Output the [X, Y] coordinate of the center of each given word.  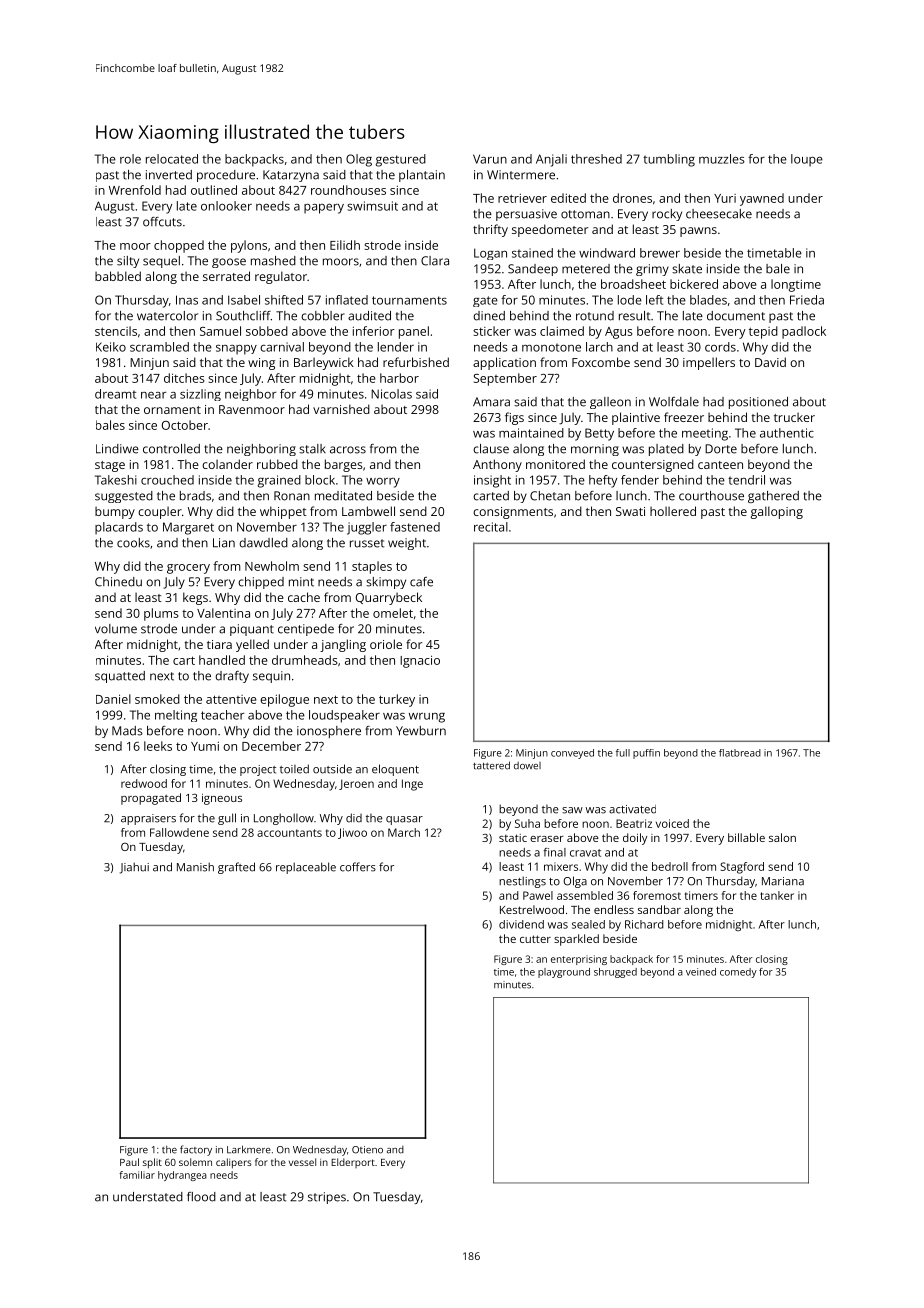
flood [201, 1197]
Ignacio [420, 661]
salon [782, 837]
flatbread [740, 753]
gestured [400, 160]
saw [572, 810]
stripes [327, 1198]
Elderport [353, 1163]
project [258, 770]
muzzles [722, 159]
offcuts [162, 222]
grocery [188, 569]
